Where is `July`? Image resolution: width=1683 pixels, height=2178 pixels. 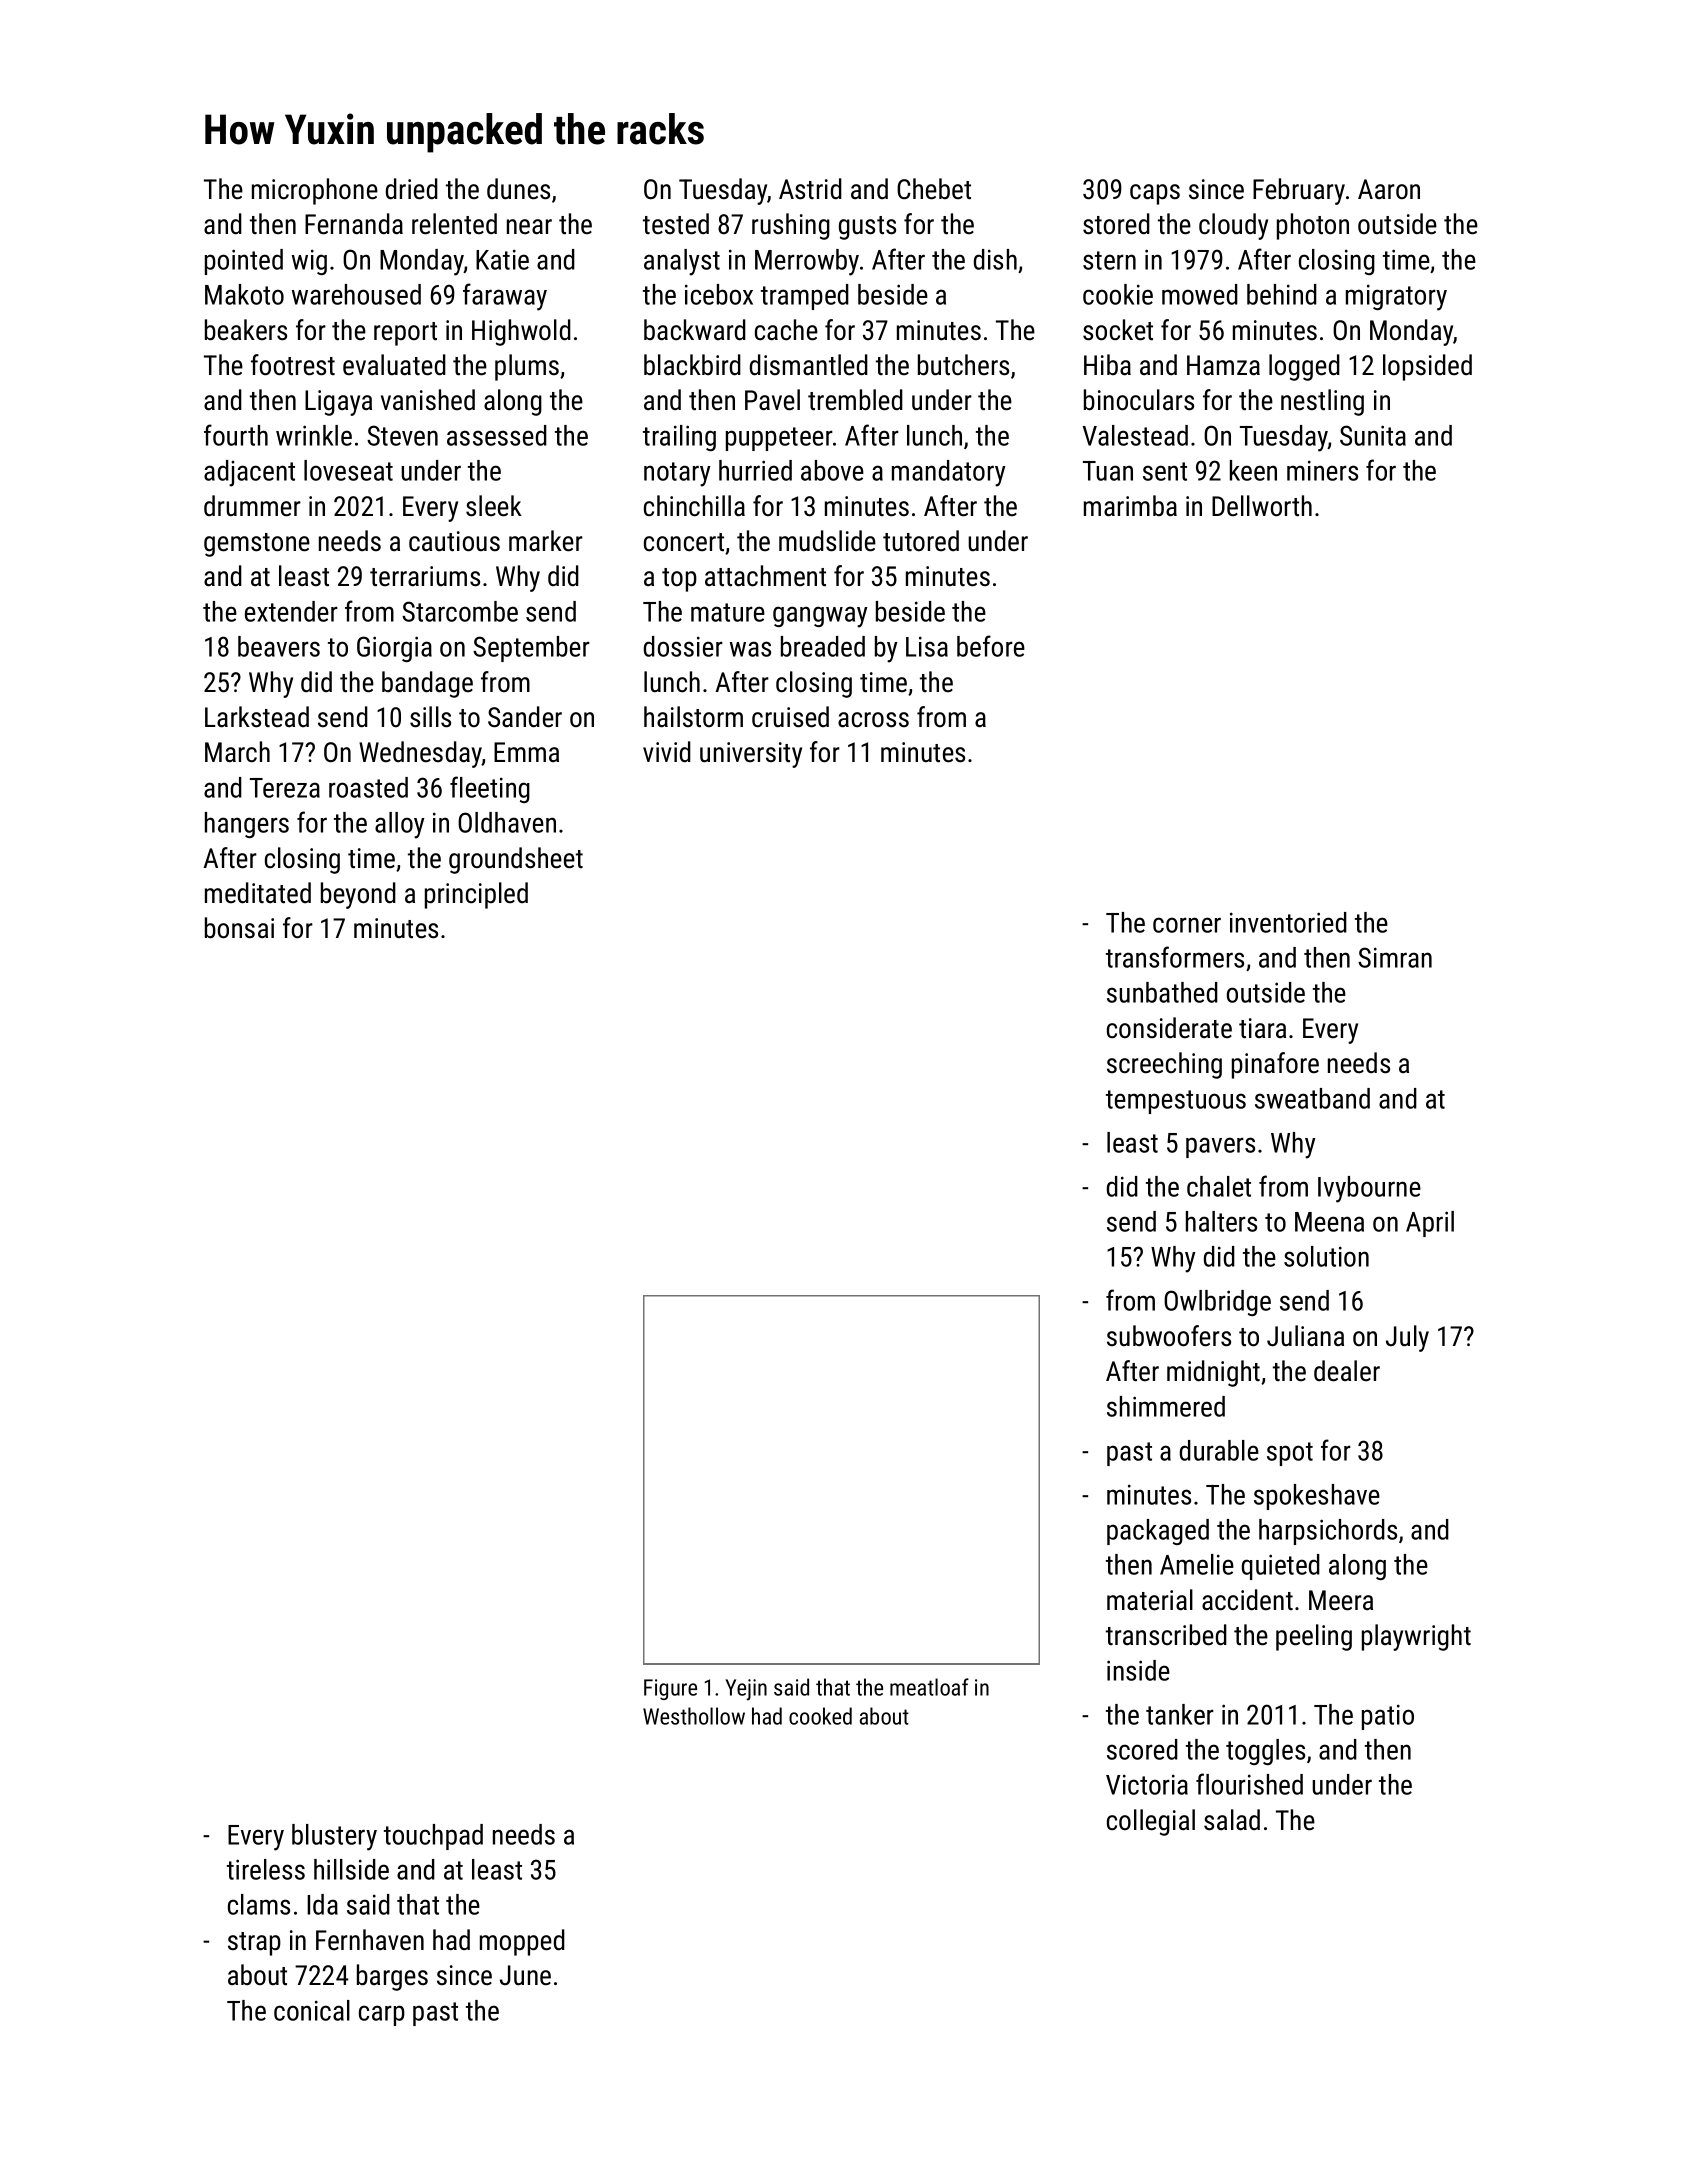
July is located at coordinates (1407, 1338).
